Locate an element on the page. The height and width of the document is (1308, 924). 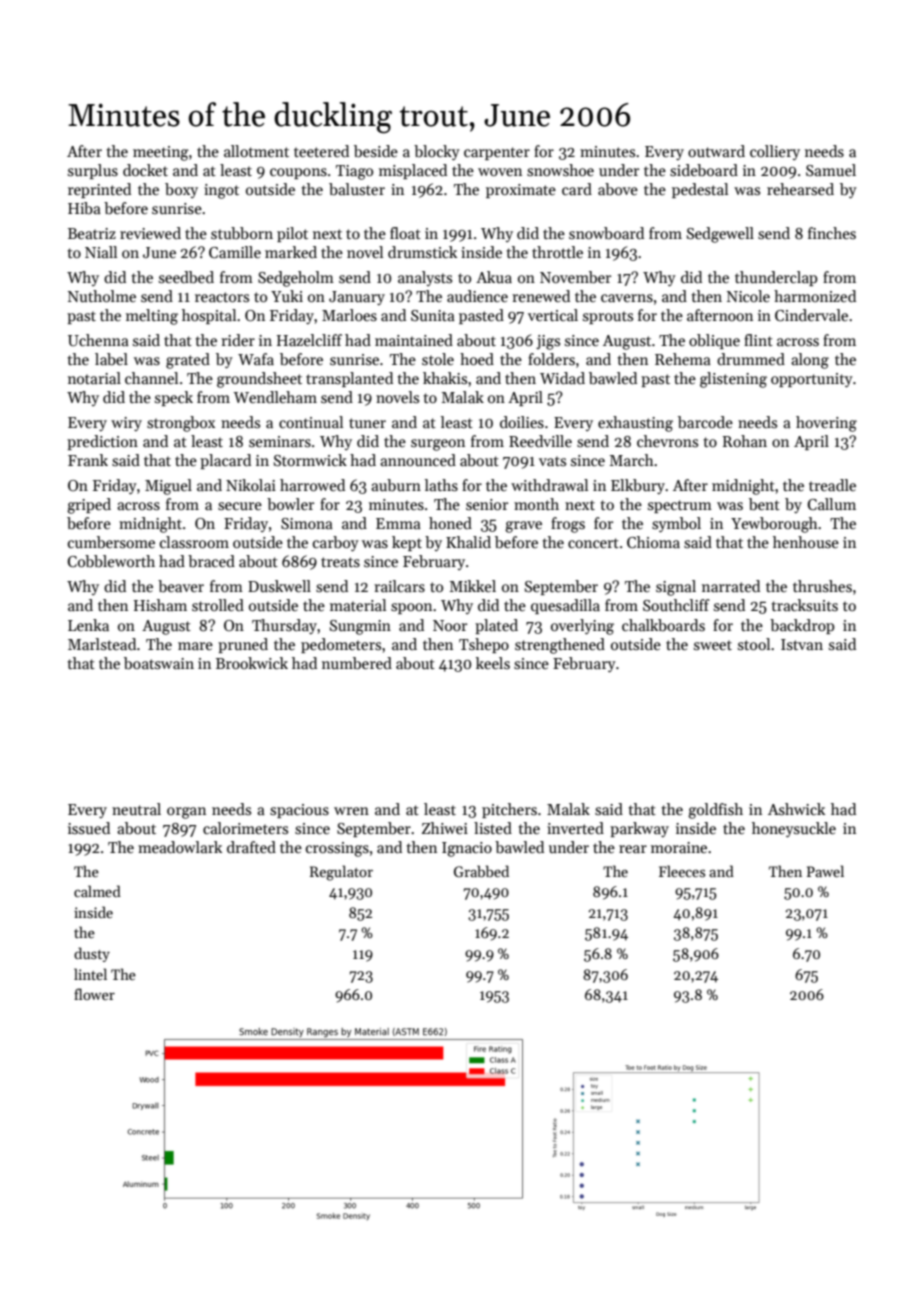
Miguel is located at coordinates (168, 487).
